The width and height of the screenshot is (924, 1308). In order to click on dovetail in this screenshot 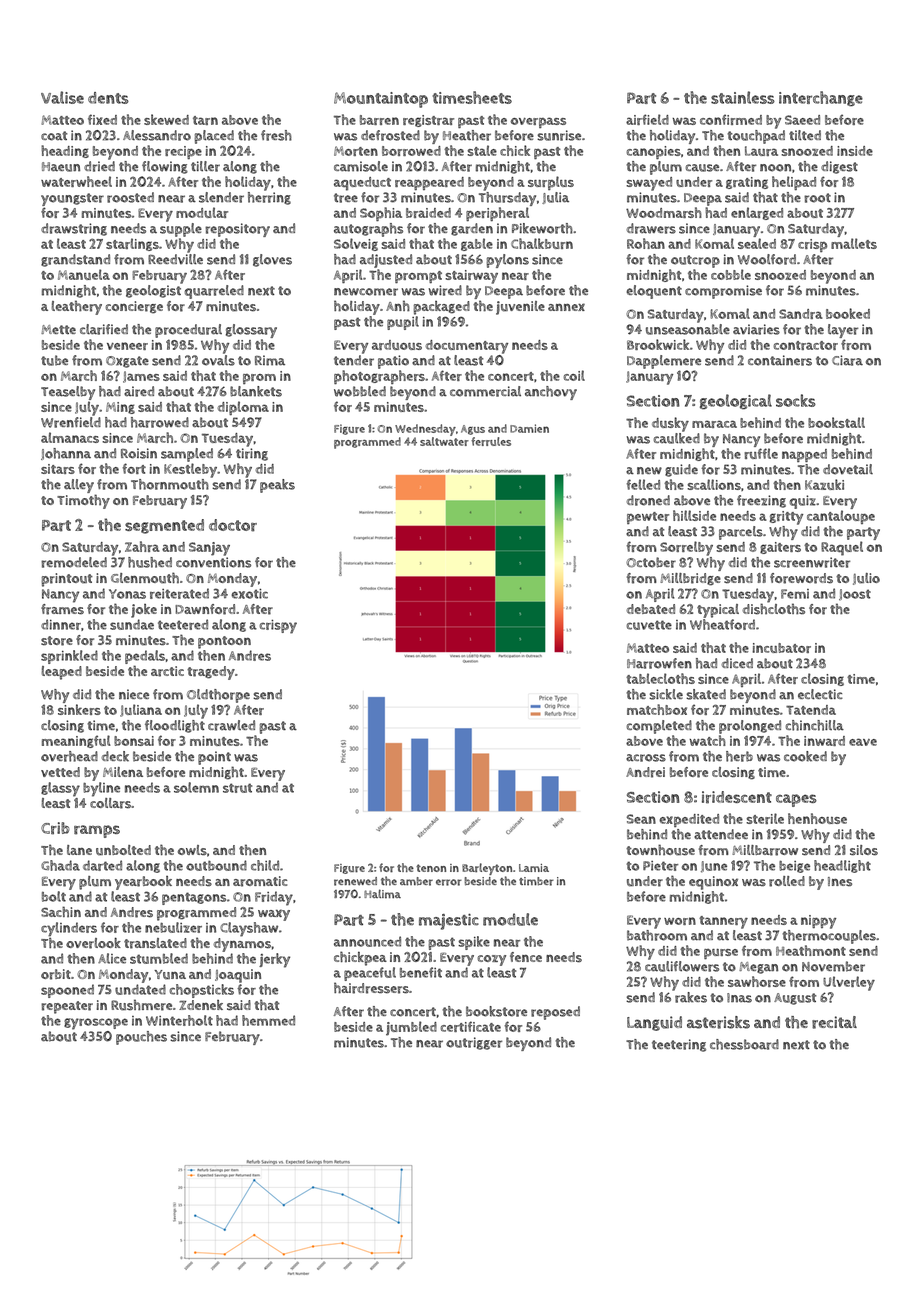, I will do `click(848, 469)`.
